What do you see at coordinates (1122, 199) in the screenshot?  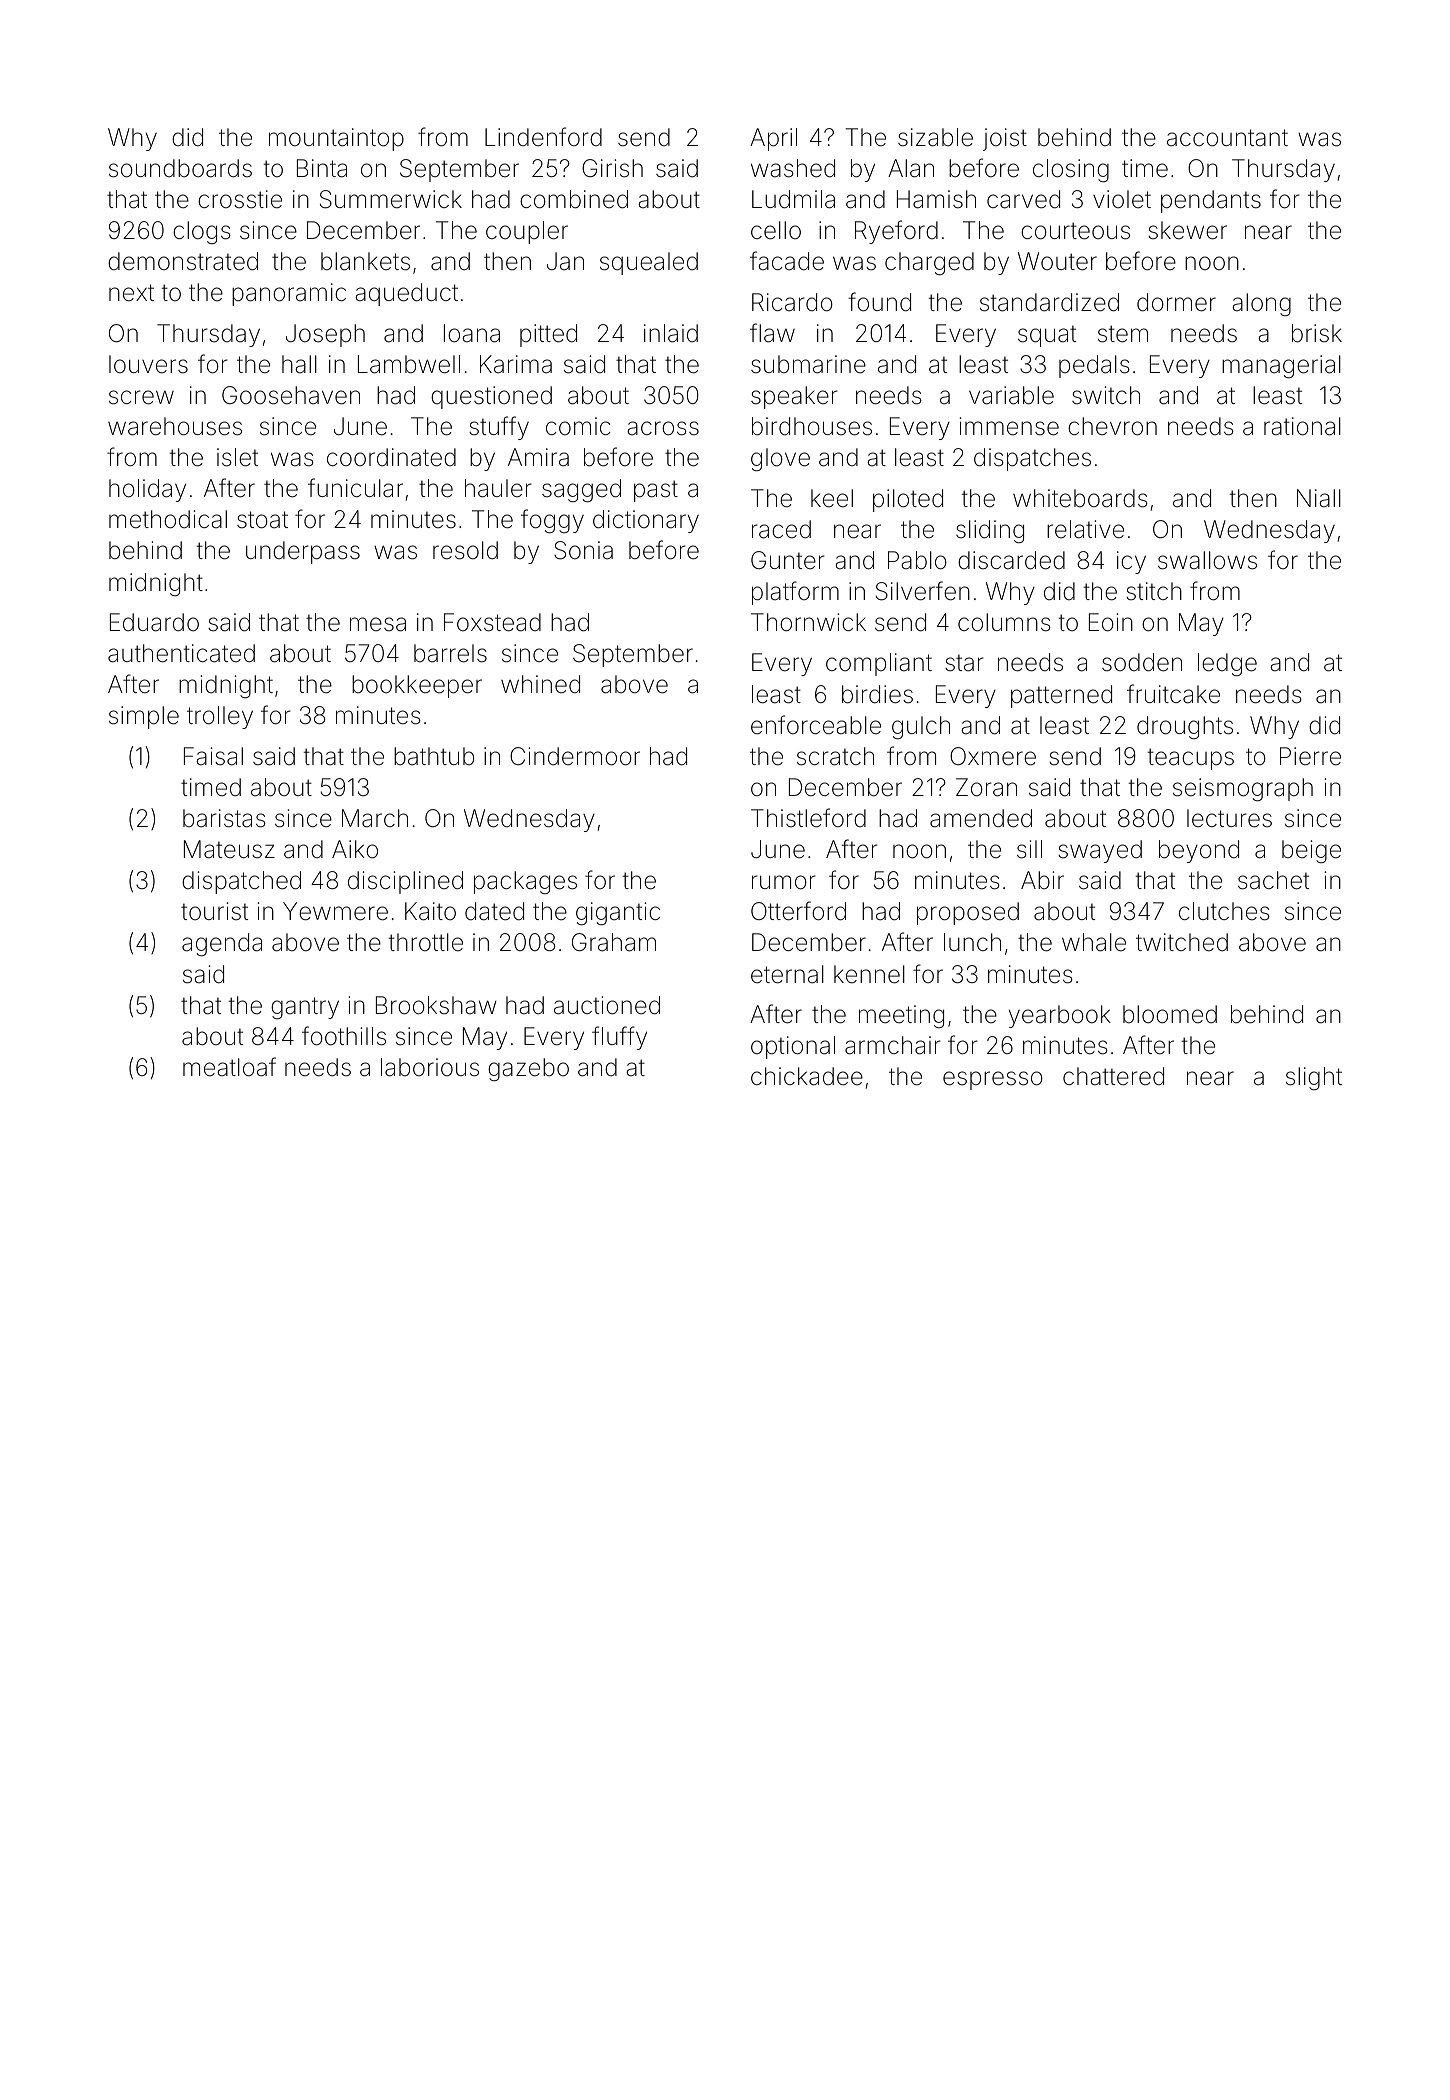 I see `violet` at bounding box center [1122, 199].
